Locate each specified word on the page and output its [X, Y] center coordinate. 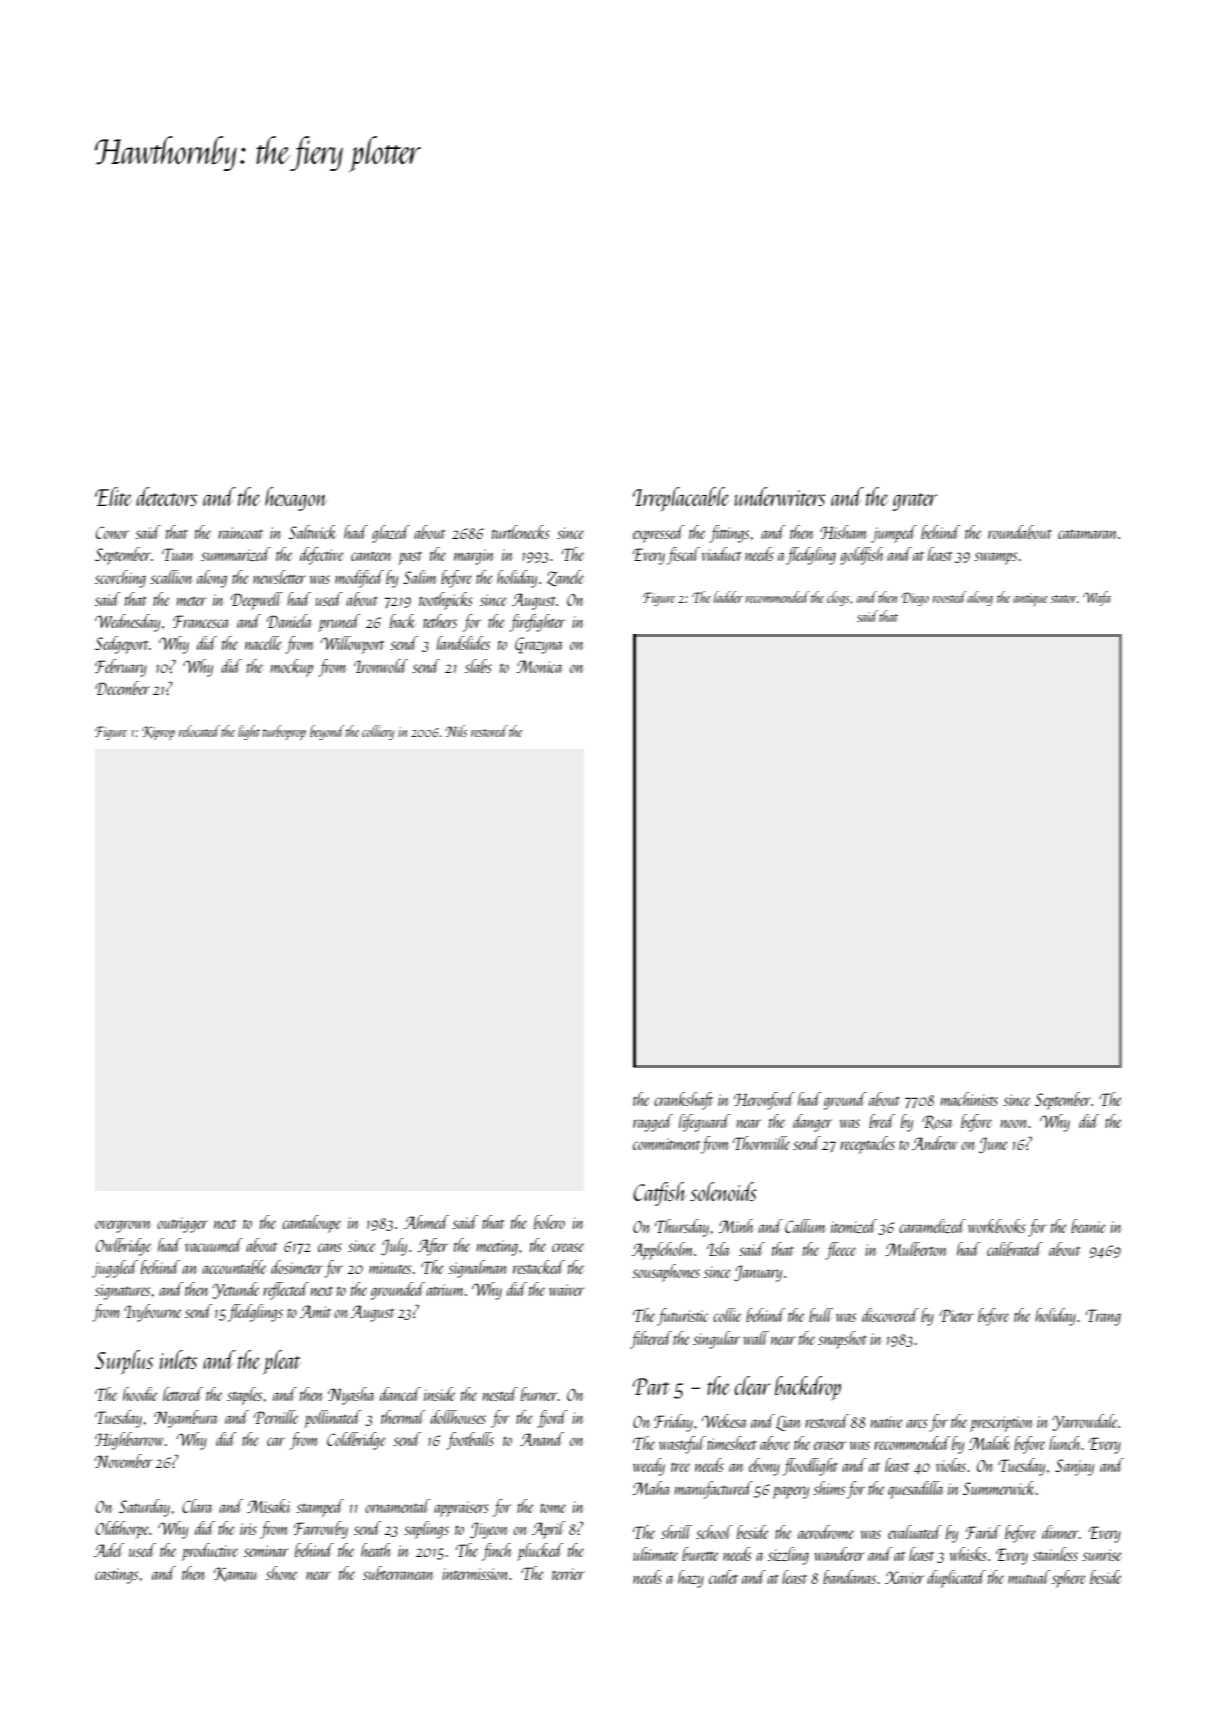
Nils [456, 731]
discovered [890, 1315]
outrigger [182, 1225]
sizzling [788, 1556]
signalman [477, 1269]
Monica [539, 666]
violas [951, 1465]
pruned [339, 623]
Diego [915, 599]
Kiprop [158, 733]
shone [281, 1573]
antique [1030, 600]
